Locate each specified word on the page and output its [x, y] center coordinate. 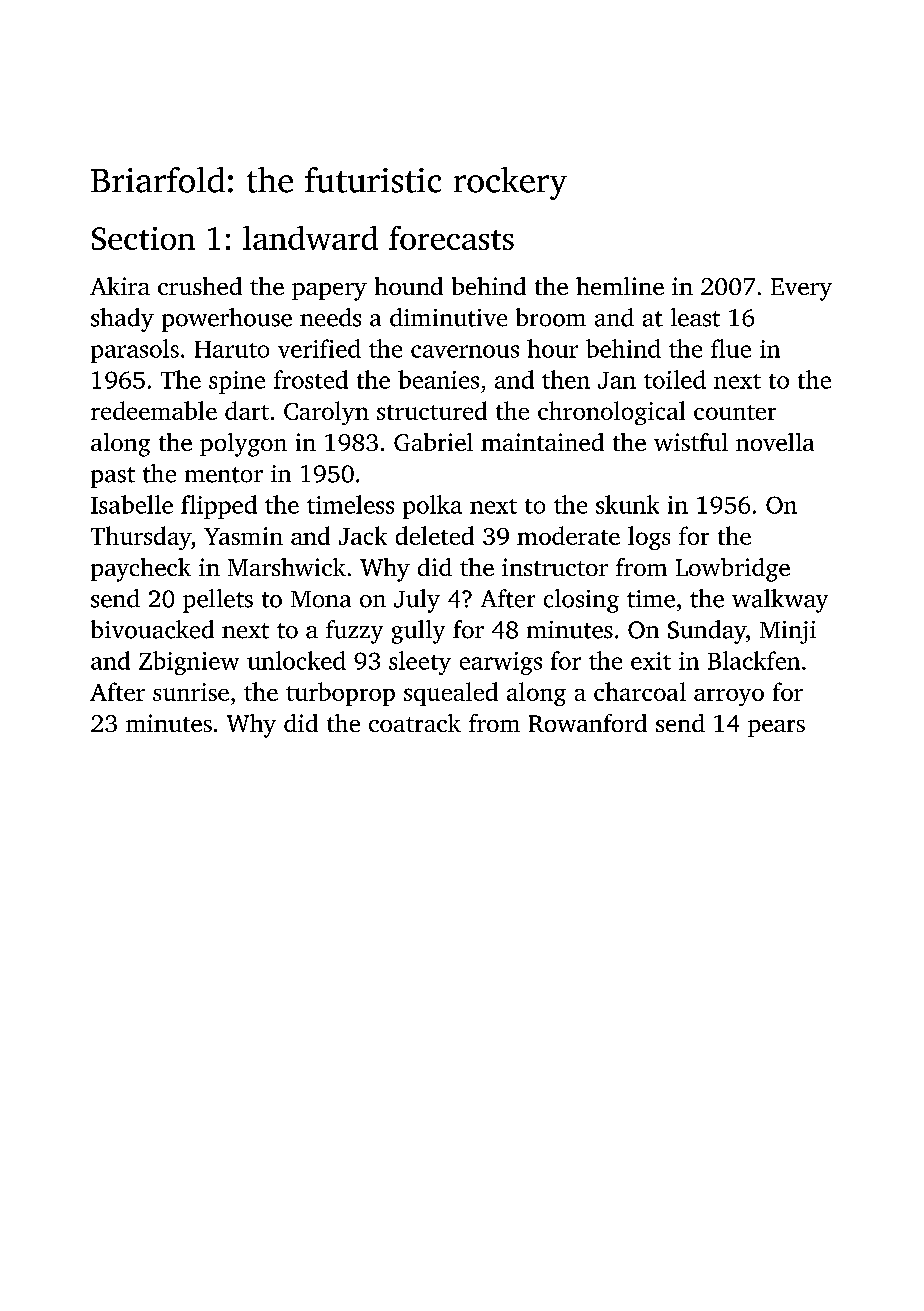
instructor [555, 567]
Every [801, 289]
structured [432, 410]
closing [581, 601]
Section [143, 238]
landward [310, 238]
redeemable [154, 410]
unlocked [296, 660]
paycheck [141, 570]
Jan [617, 380]
